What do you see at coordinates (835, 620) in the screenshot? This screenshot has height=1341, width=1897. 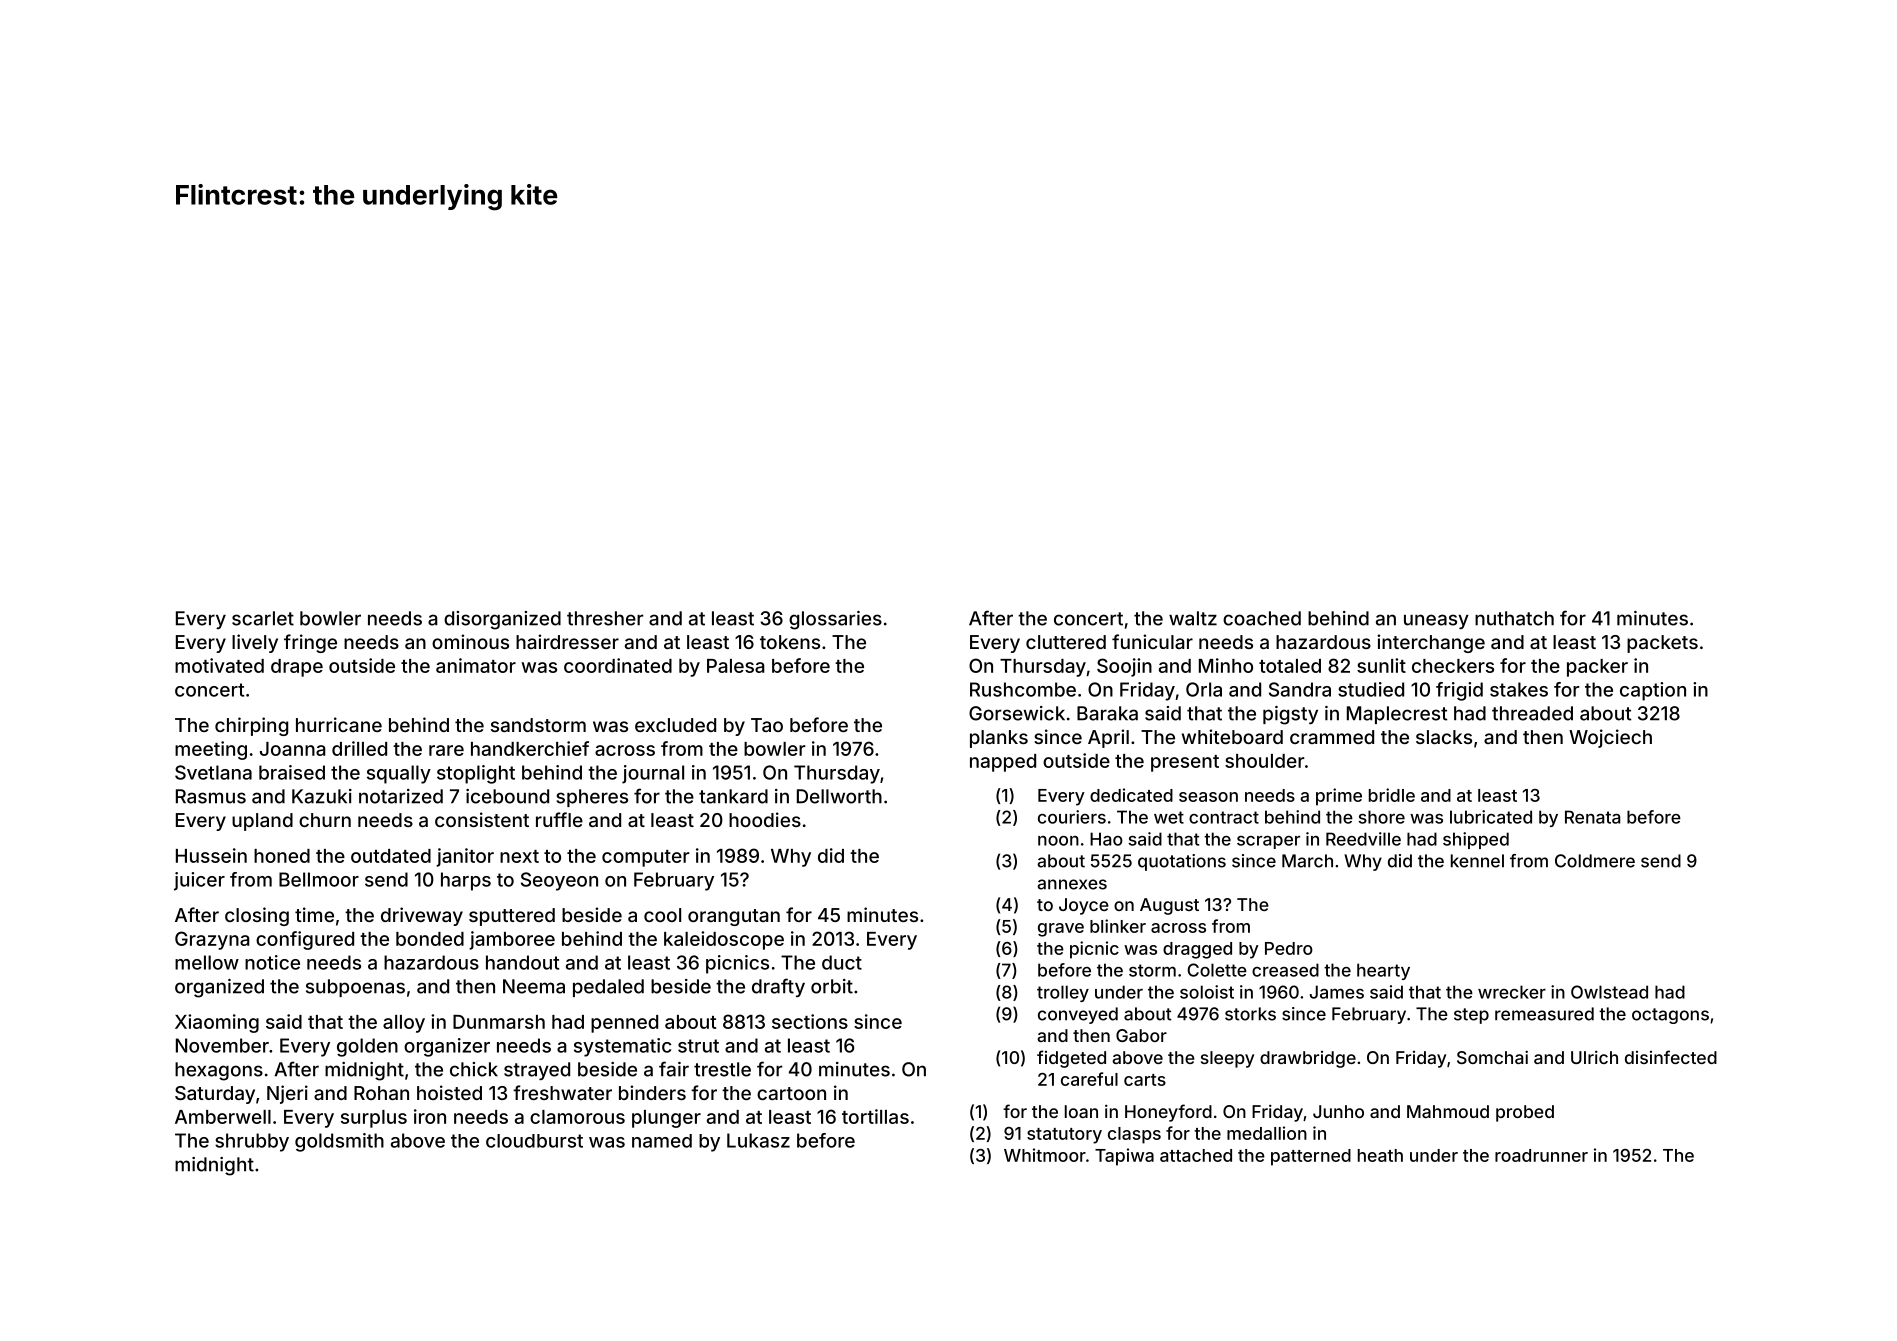 I see `glossaries` at bounding box center [835, 620].
